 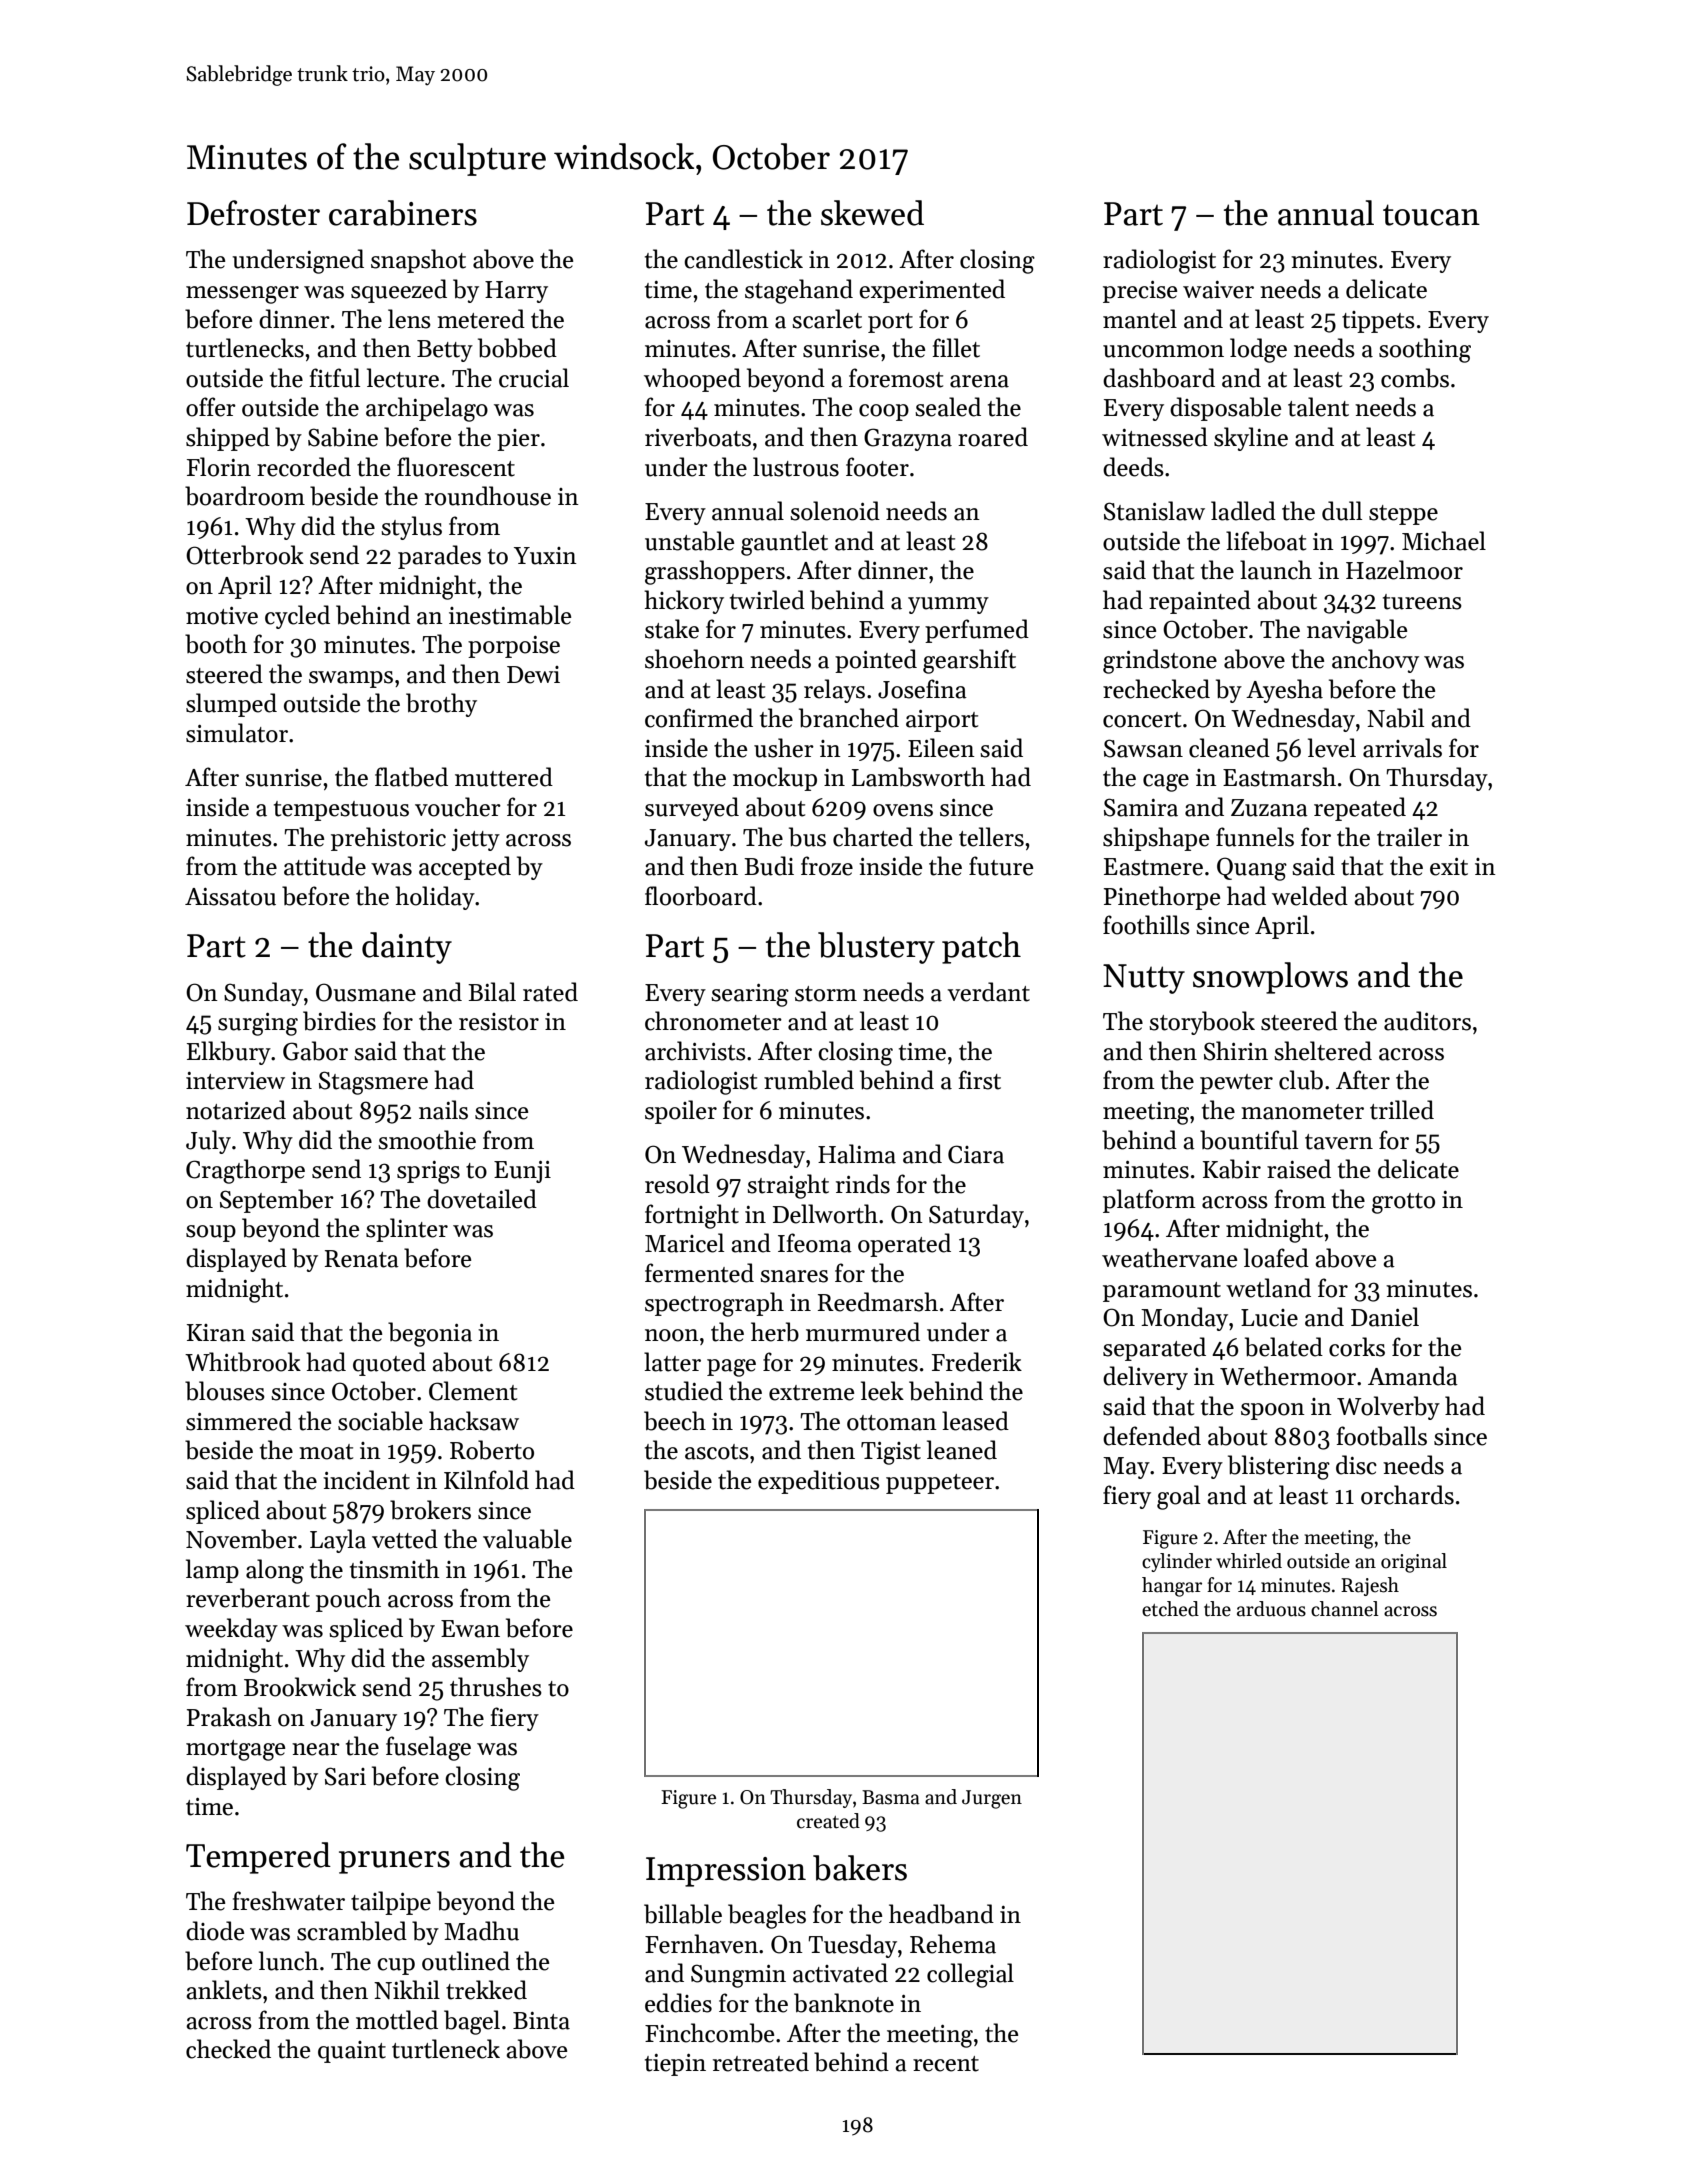 I want to click on expeditious, so click(x=819, y=1482).
